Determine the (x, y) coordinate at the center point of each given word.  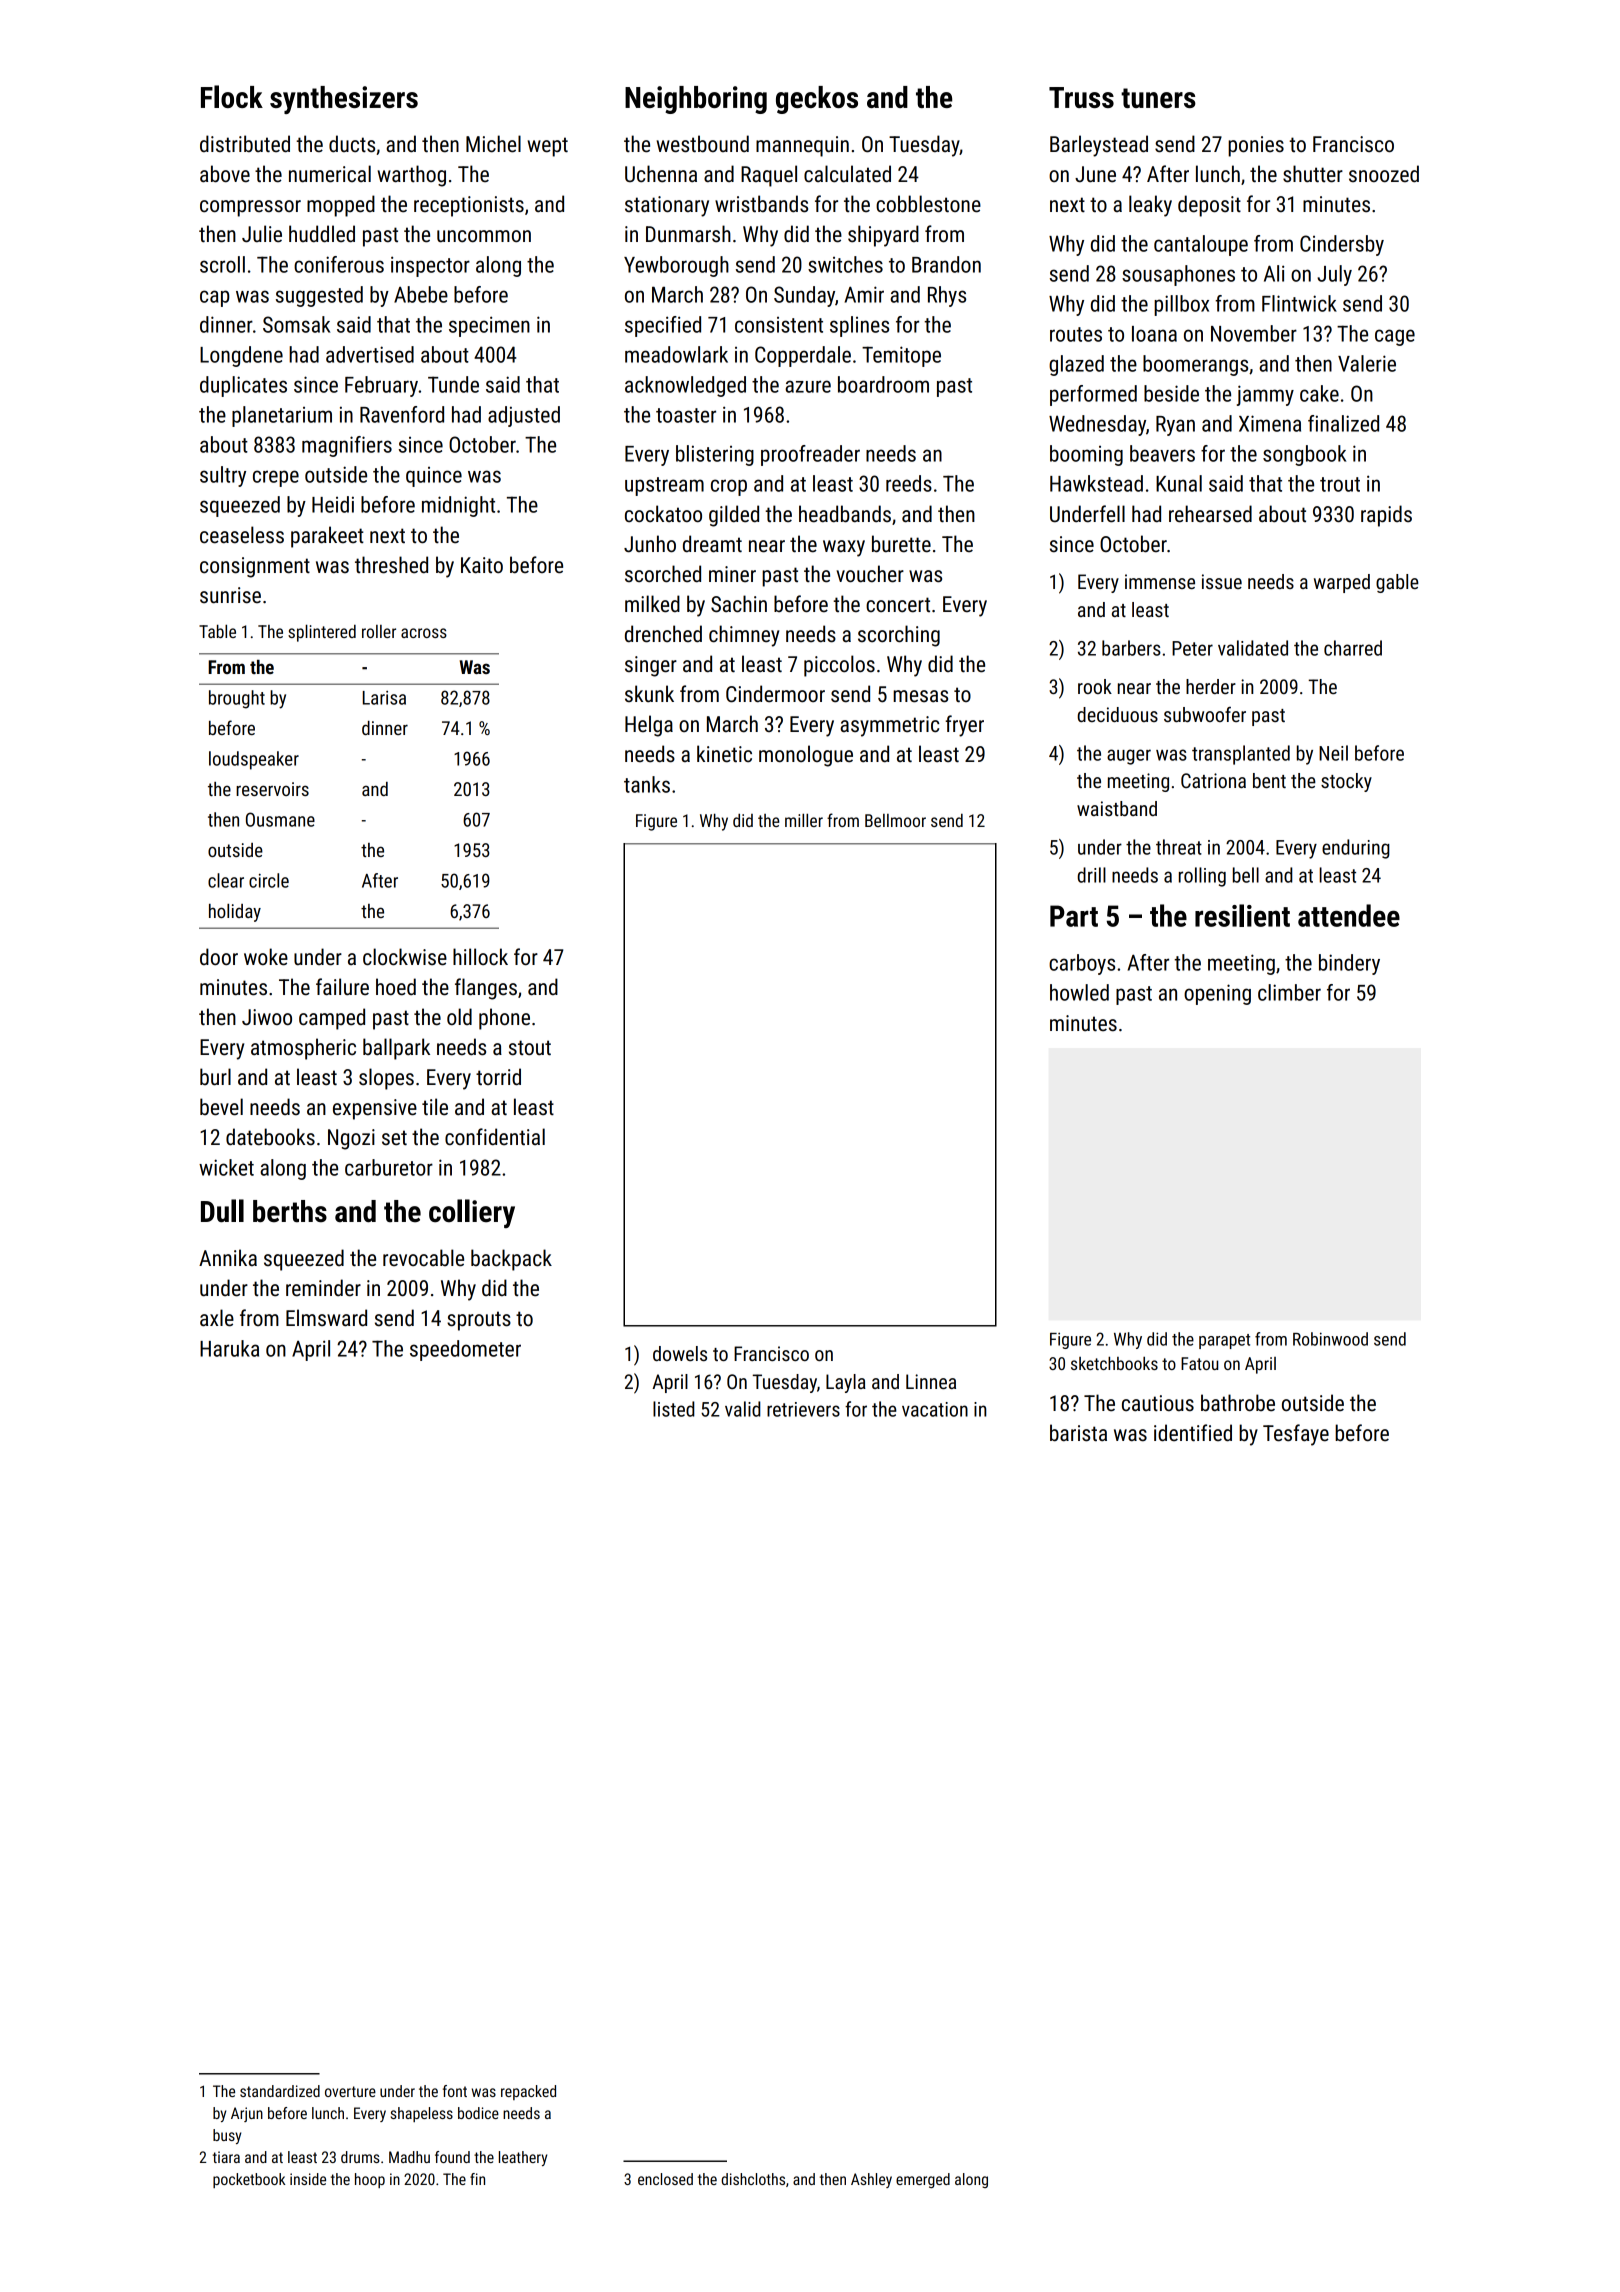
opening (1217, 994)
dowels (680, 1353)
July (1334, 275)
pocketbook (249, 2180)
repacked (528, 2092)
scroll (222, 264)
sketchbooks (1114, 1363)
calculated (847, 174)
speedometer (465, 1350)
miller (804, 820)
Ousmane (280, 819)
